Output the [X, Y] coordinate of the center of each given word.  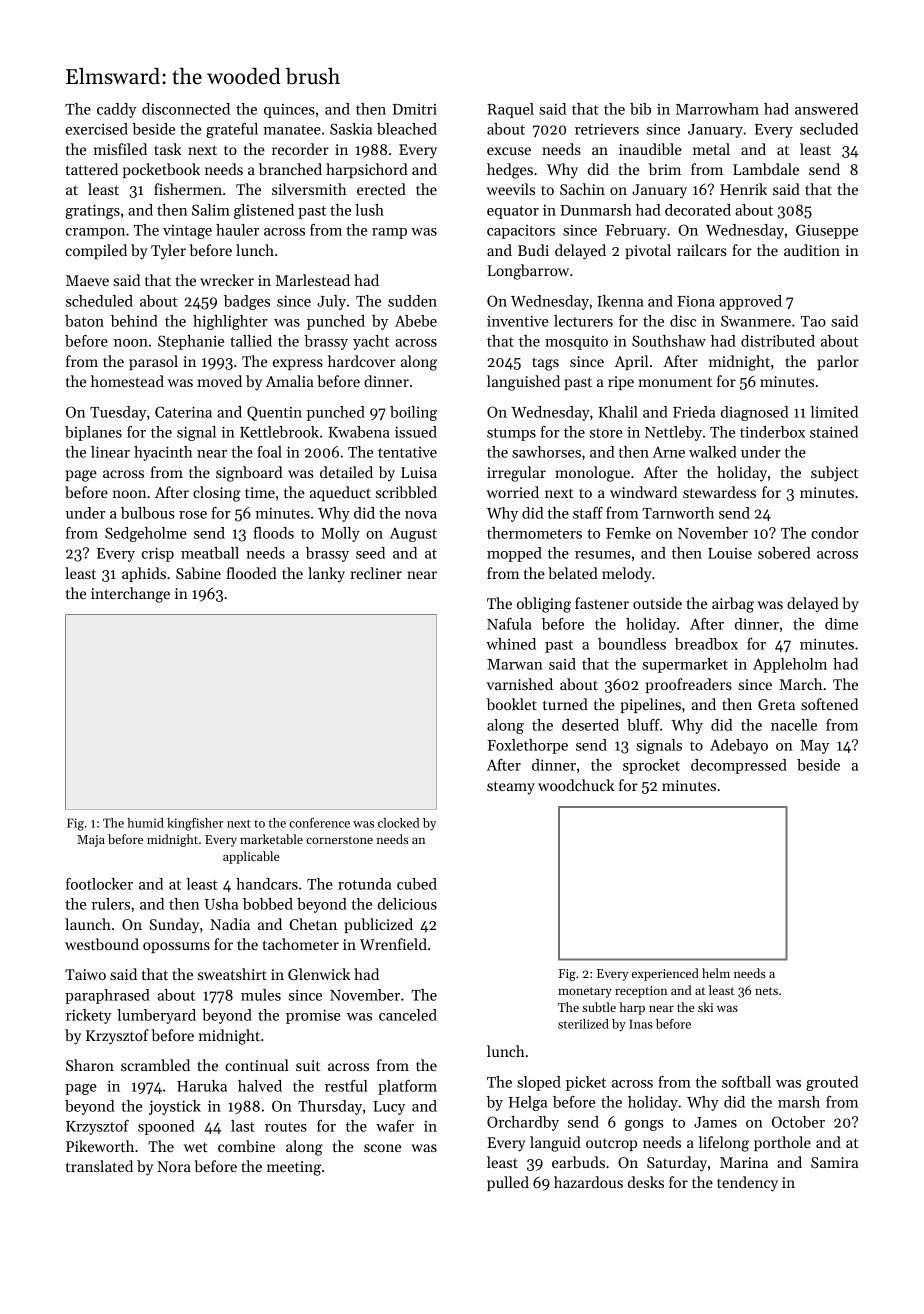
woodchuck [576, 785]
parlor [838, 362]
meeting [294, 1168]
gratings [92, 211]
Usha [221, 904]
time [260, 492]
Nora [174, 1166]
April [631, 362]
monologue [592, 474]
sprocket [651, 766]
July [331, 302]
